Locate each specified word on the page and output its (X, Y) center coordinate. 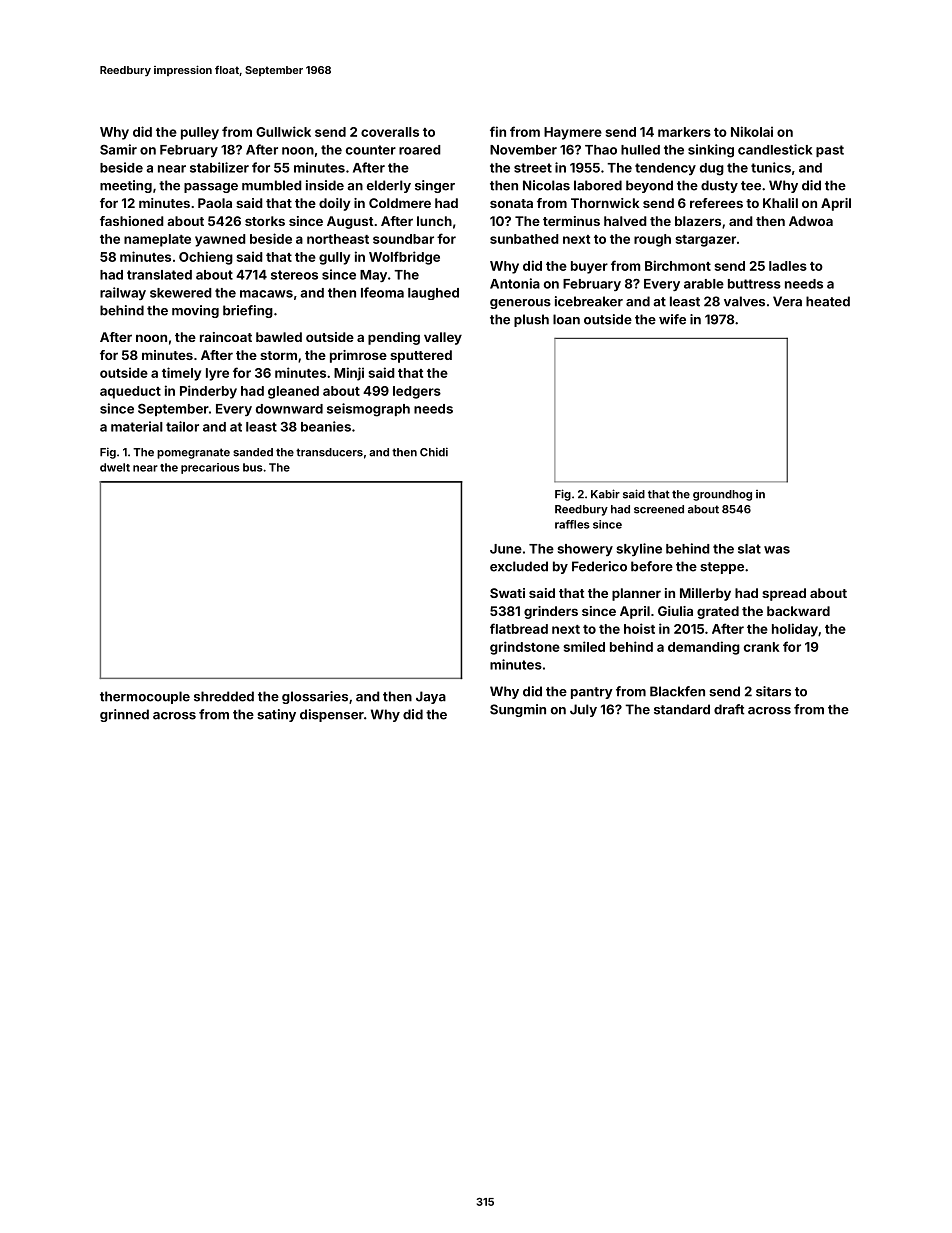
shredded (224, 696)
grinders (551, 612)
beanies (326, 426)
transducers (329, 452)
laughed (433, 294)
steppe (722, 568)
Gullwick (283, 131)
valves (744, 301)
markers (684, 132)
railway (123, 293)
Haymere (573, 133)
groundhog (722, 495)
